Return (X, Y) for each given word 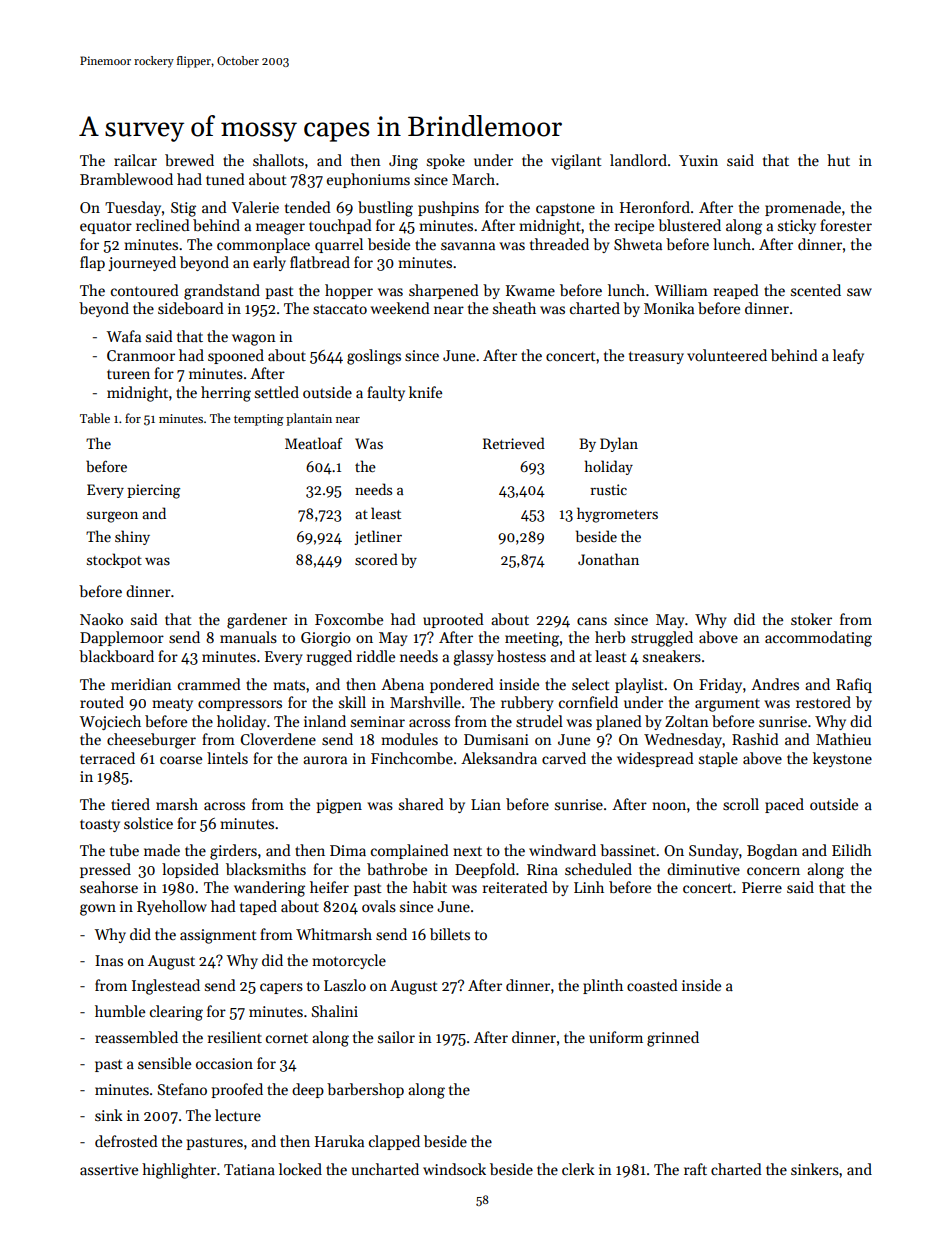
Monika (669, 308)
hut (838, 160)
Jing (403, 162)
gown (98, 910)
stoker (811, 619)
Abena (402, 684)
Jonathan (608, 559)
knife (425, 392)
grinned (673, 1039)
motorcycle (349, 961)
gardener (257, 621)
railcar (135, 160)
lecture (238, 1115)
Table (95, 418)
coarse (181, 760)
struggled (662, 639)
